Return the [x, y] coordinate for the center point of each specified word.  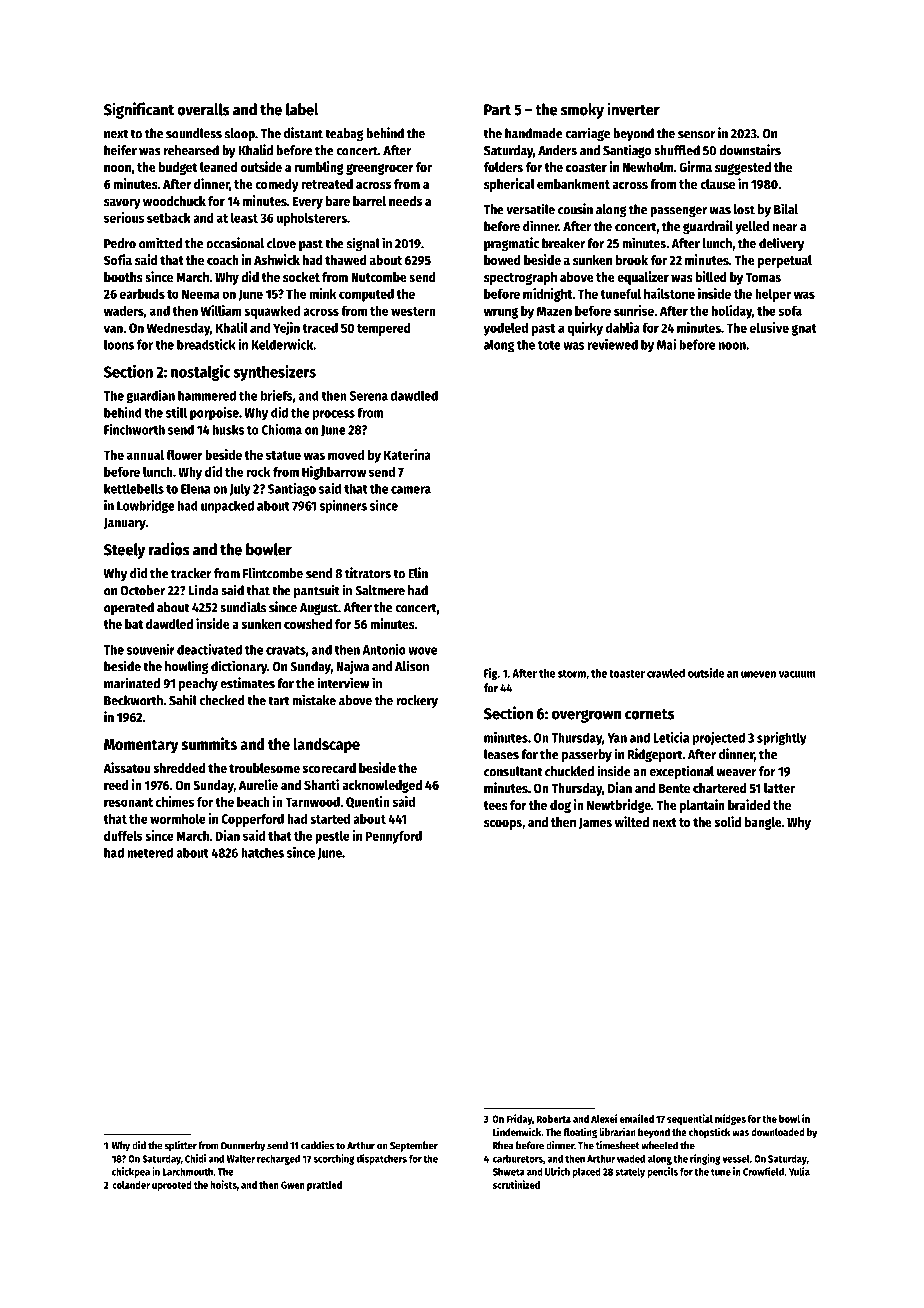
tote [549, 345]
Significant [139, 110]
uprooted [172, 1186]
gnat [804, 330]
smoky [582, 111]
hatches [262, 852]
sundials [243, 607]
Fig [490, 674]
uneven [758, 674]
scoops [503, 825]
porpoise [214, 413]
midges [730, 1119]
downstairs [750, 150]
